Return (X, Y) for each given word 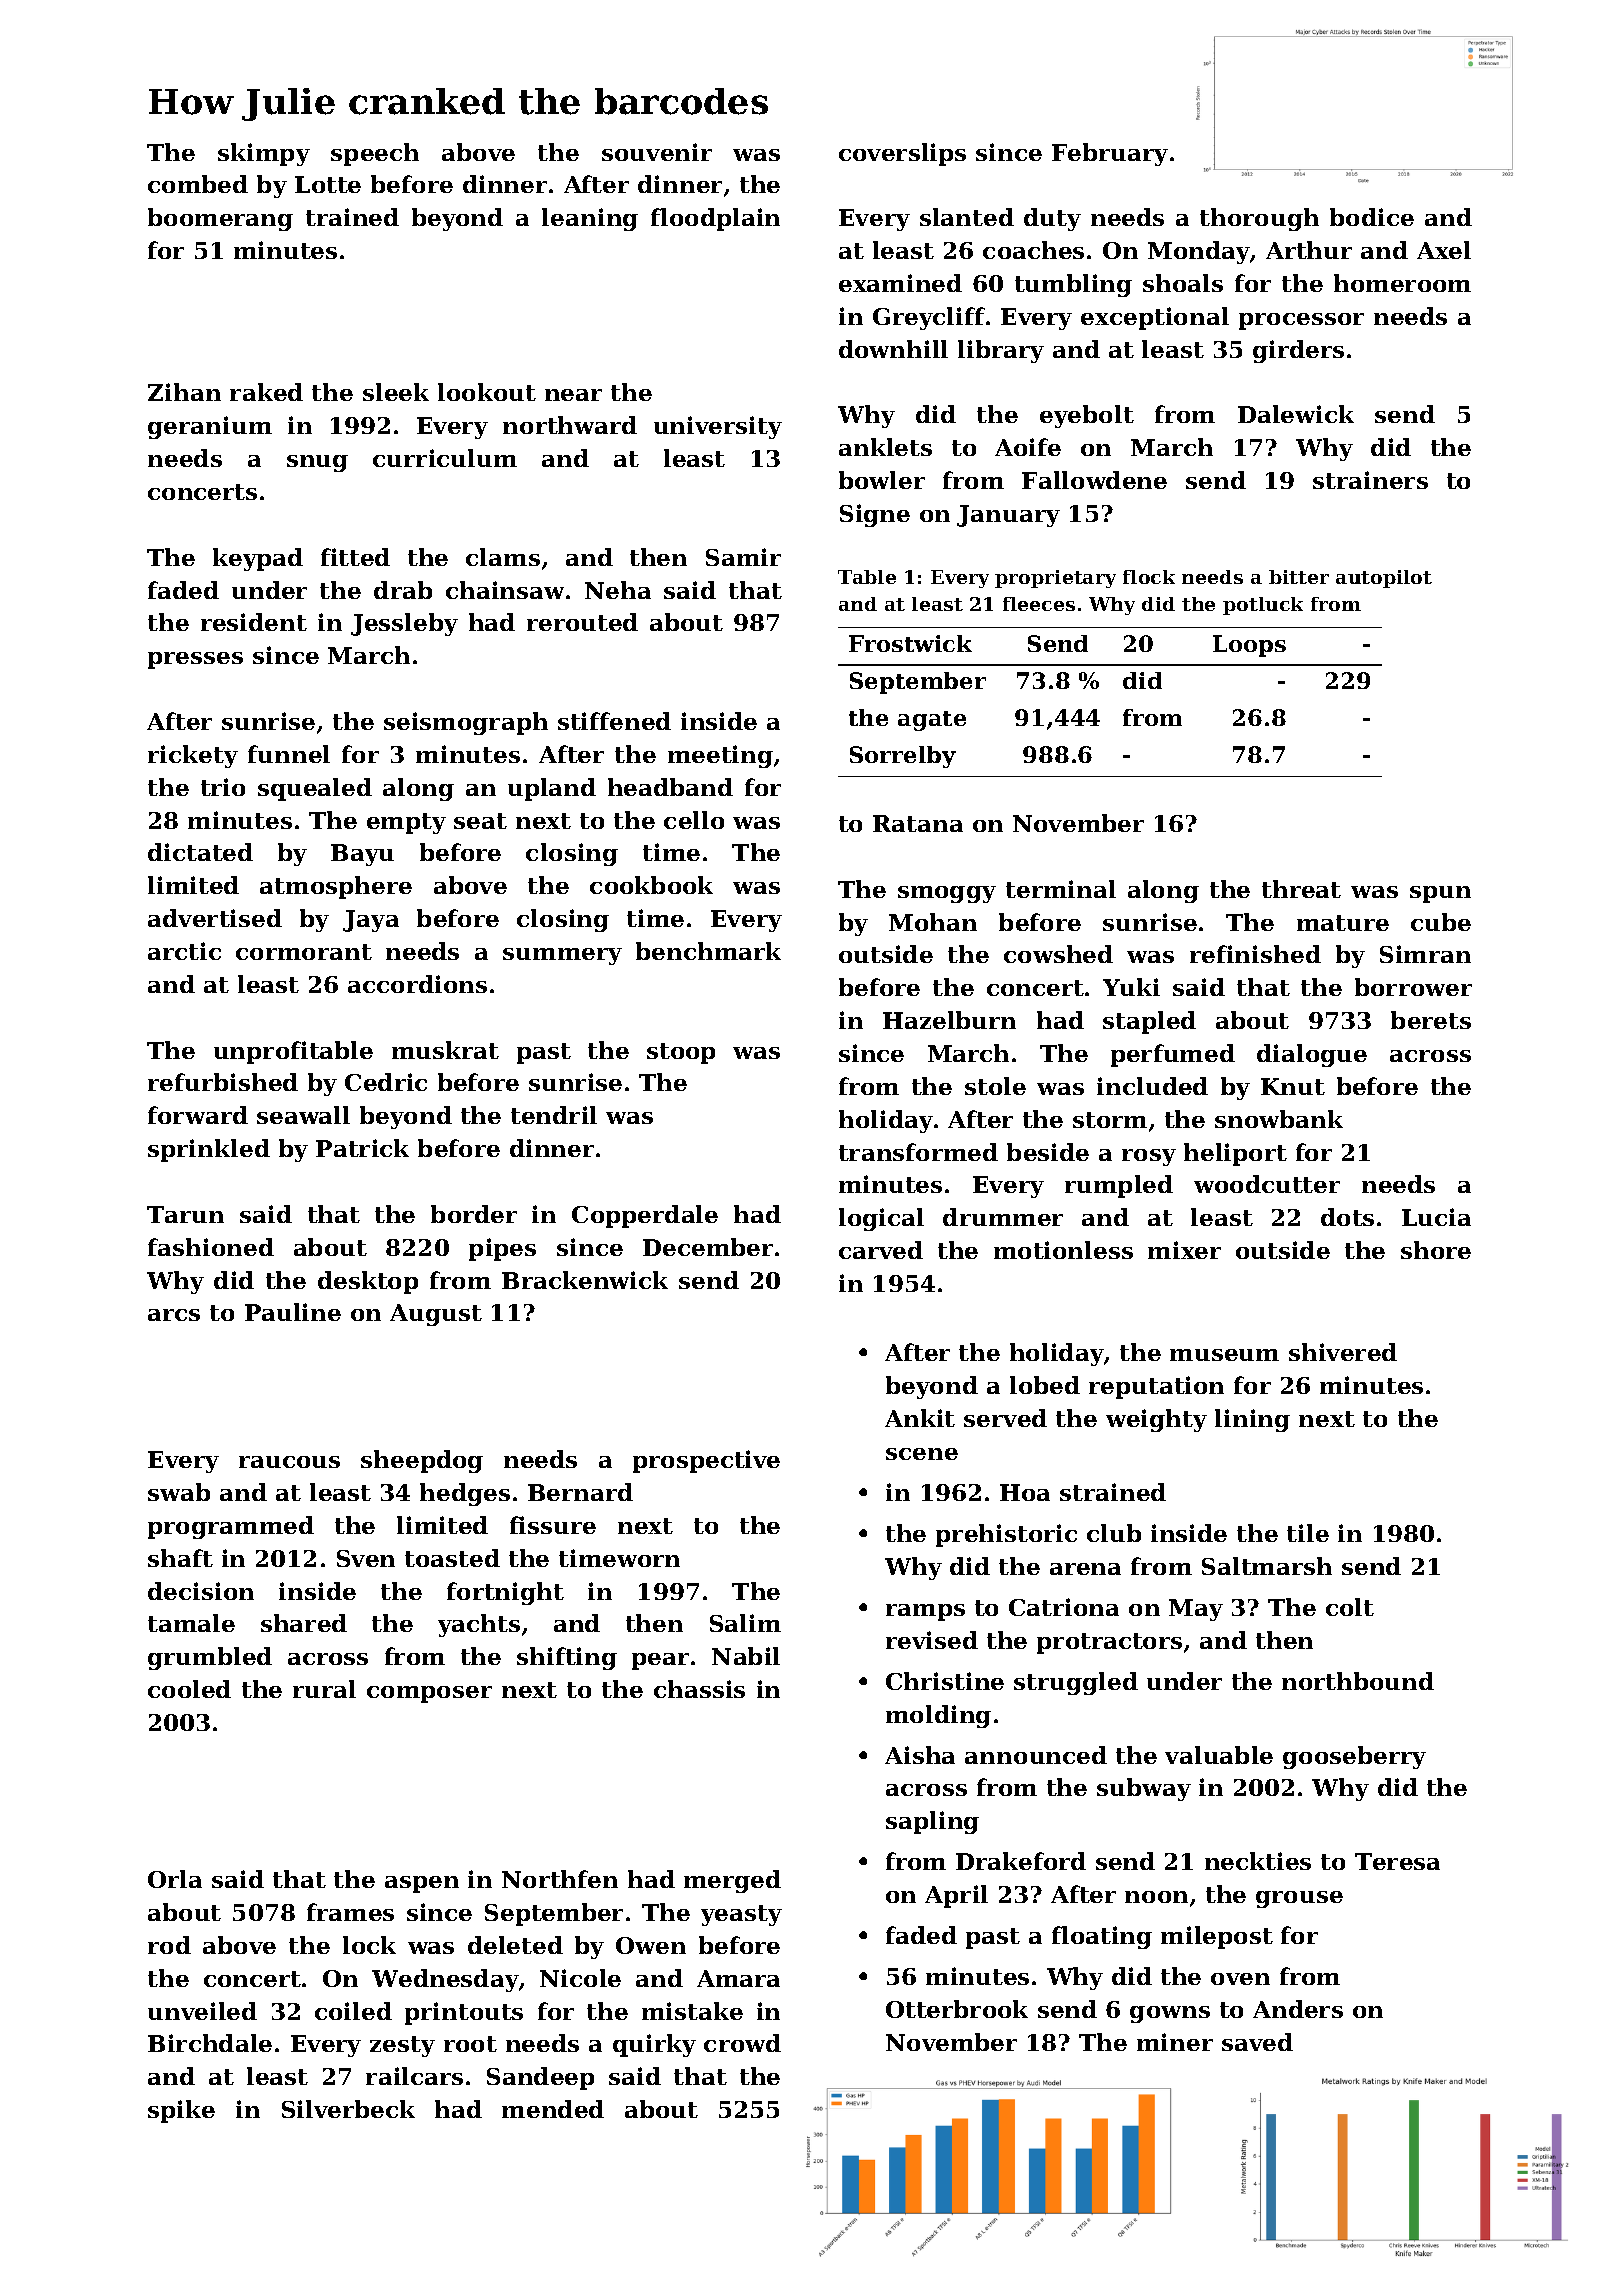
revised (932, 1640)
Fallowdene (1094, 480)
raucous (289, 1462)
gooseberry (1354, 1757)
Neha (618, 590)
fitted (355, 557)
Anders (1298, 2009)
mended (553, 2109)
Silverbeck (348, 2109)
